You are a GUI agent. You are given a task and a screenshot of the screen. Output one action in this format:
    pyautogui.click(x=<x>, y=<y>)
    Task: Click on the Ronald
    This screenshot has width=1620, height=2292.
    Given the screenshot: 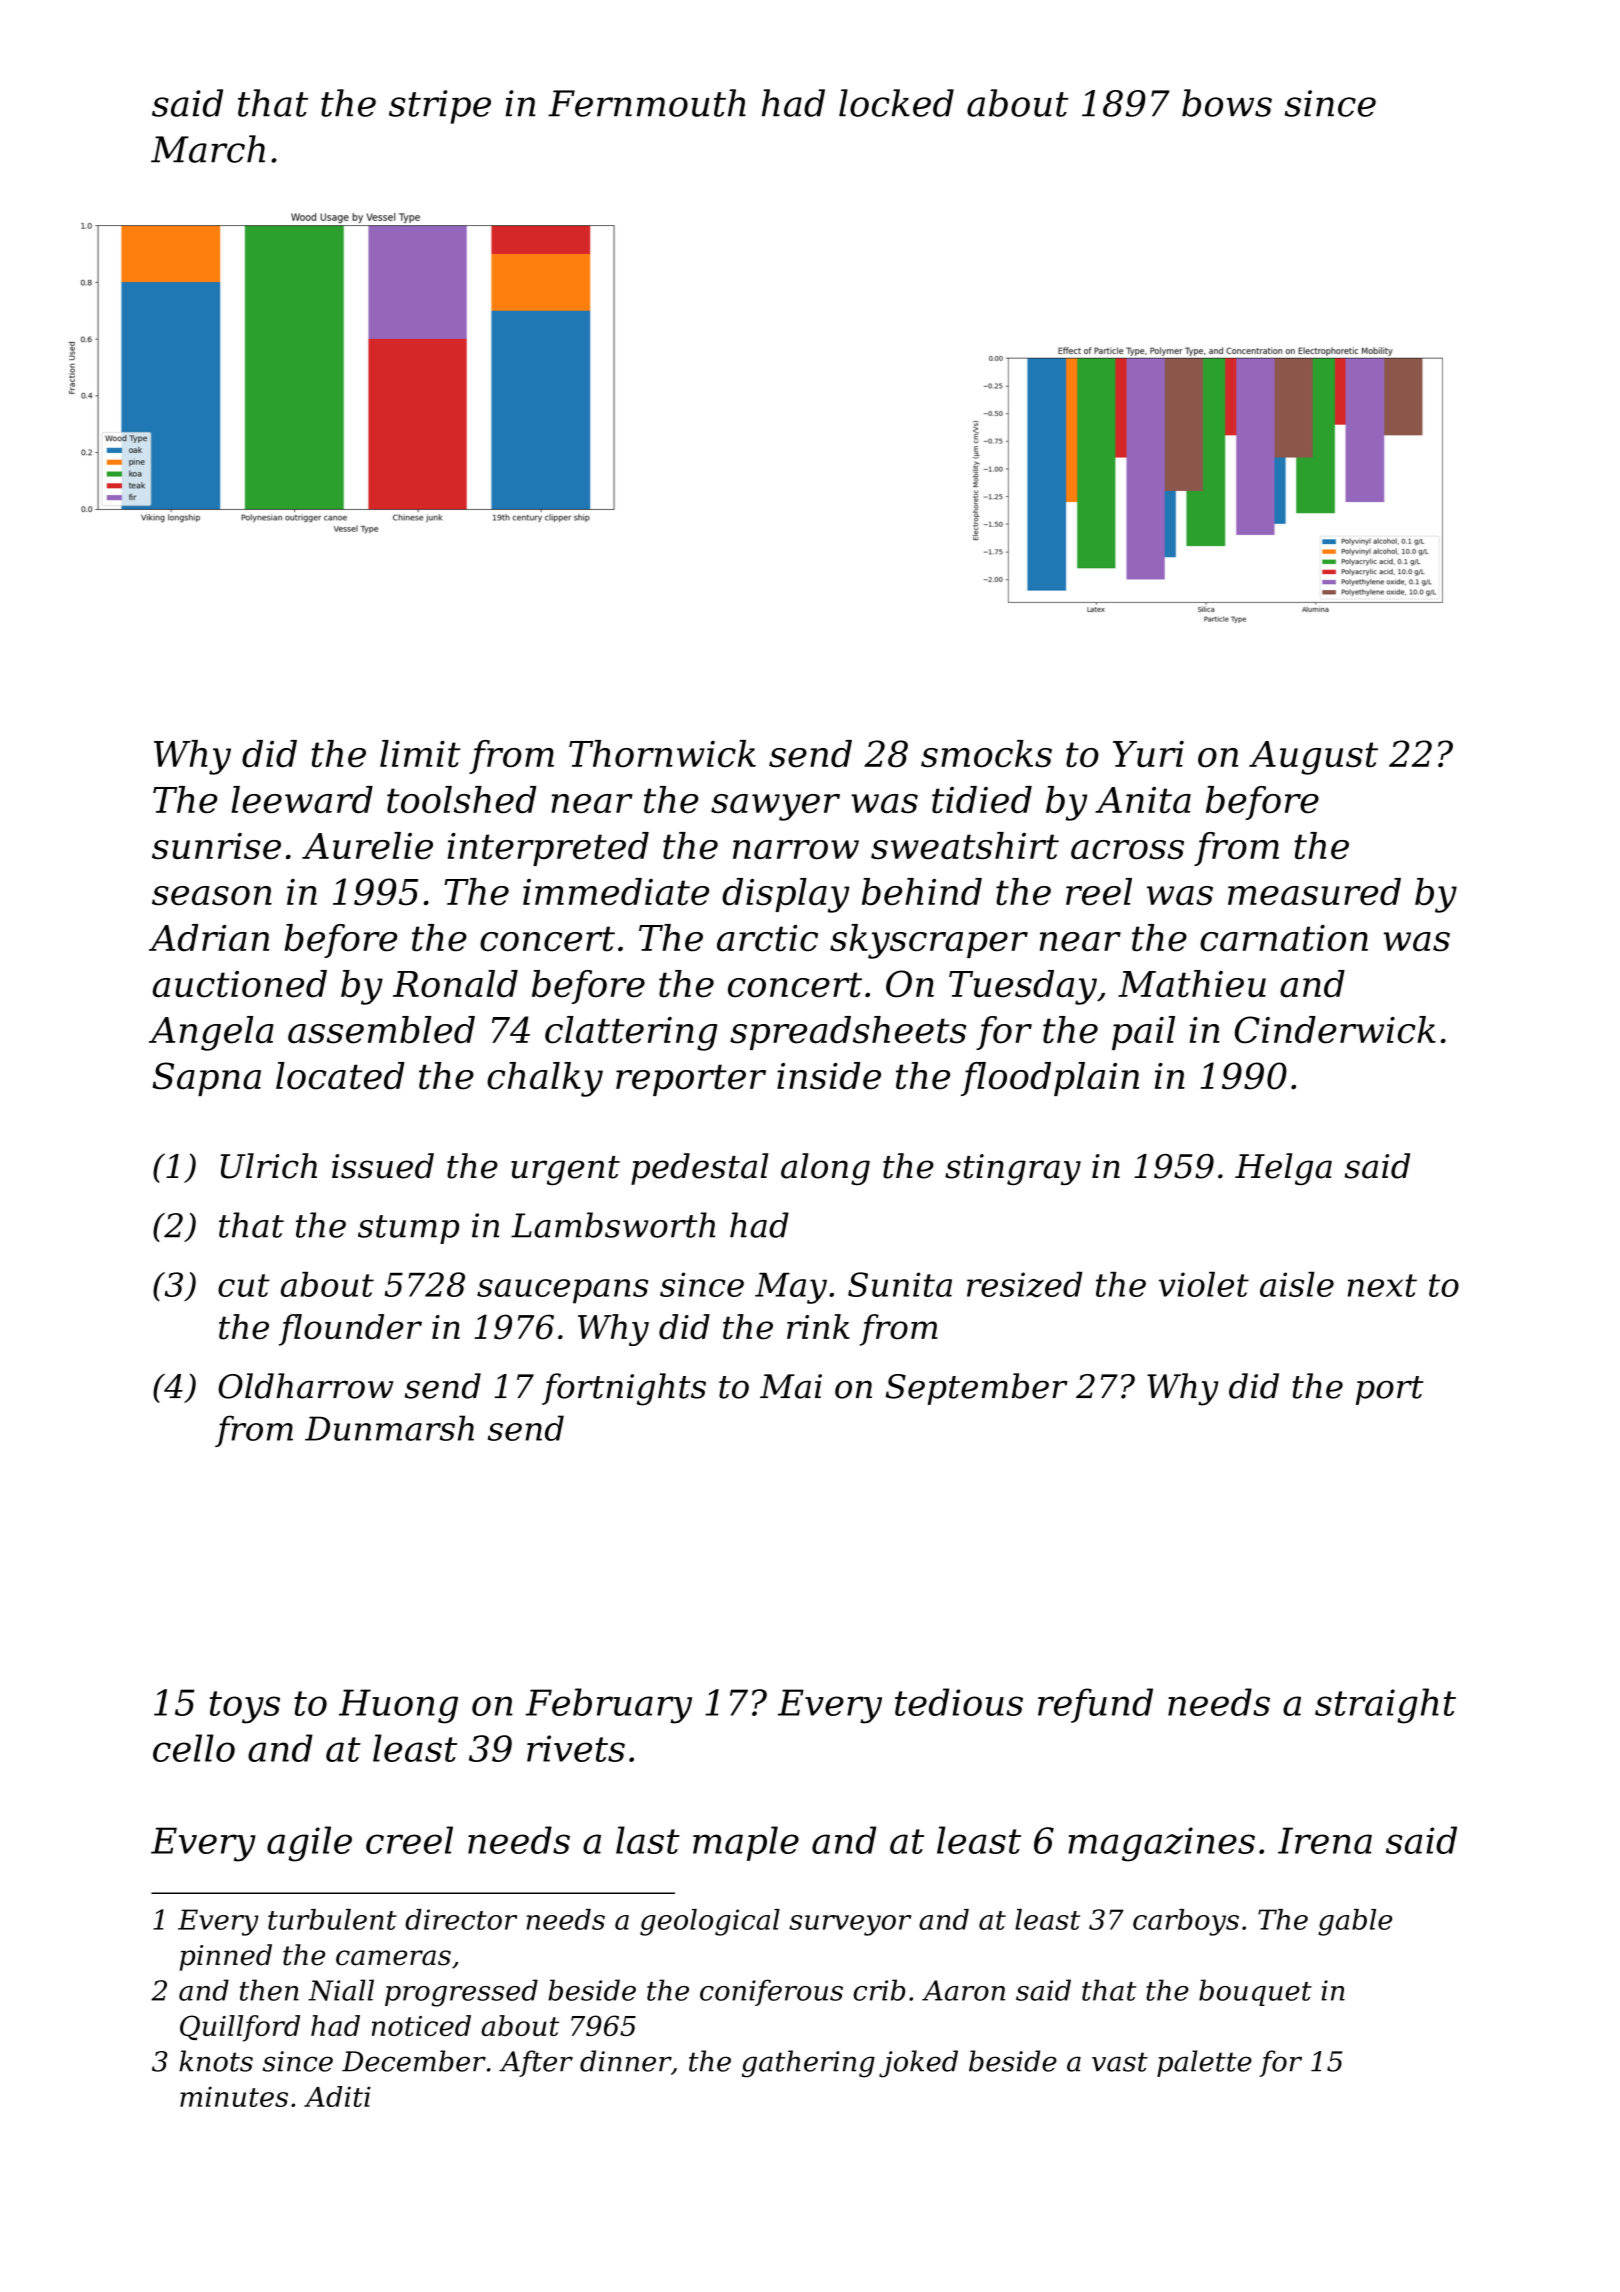 What is the action you would take?
    pyautogui.click(x=455, y=984)
